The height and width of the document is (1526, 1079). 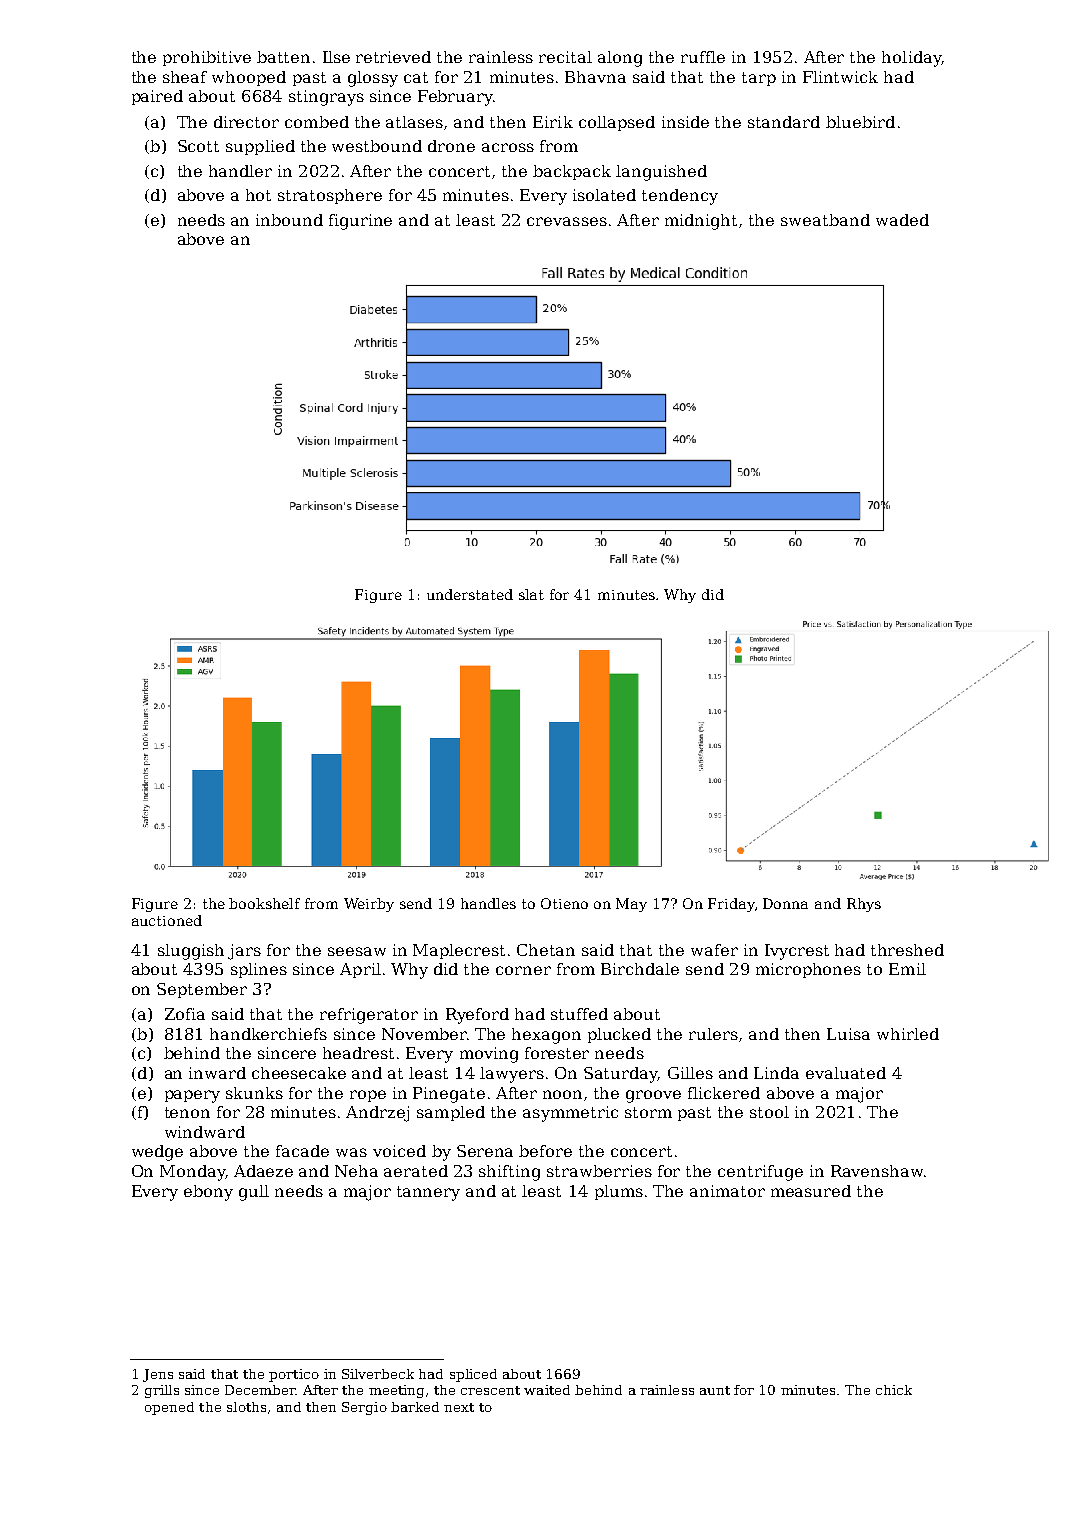 I want to click on sloths, so click(x=246, y=1407).
